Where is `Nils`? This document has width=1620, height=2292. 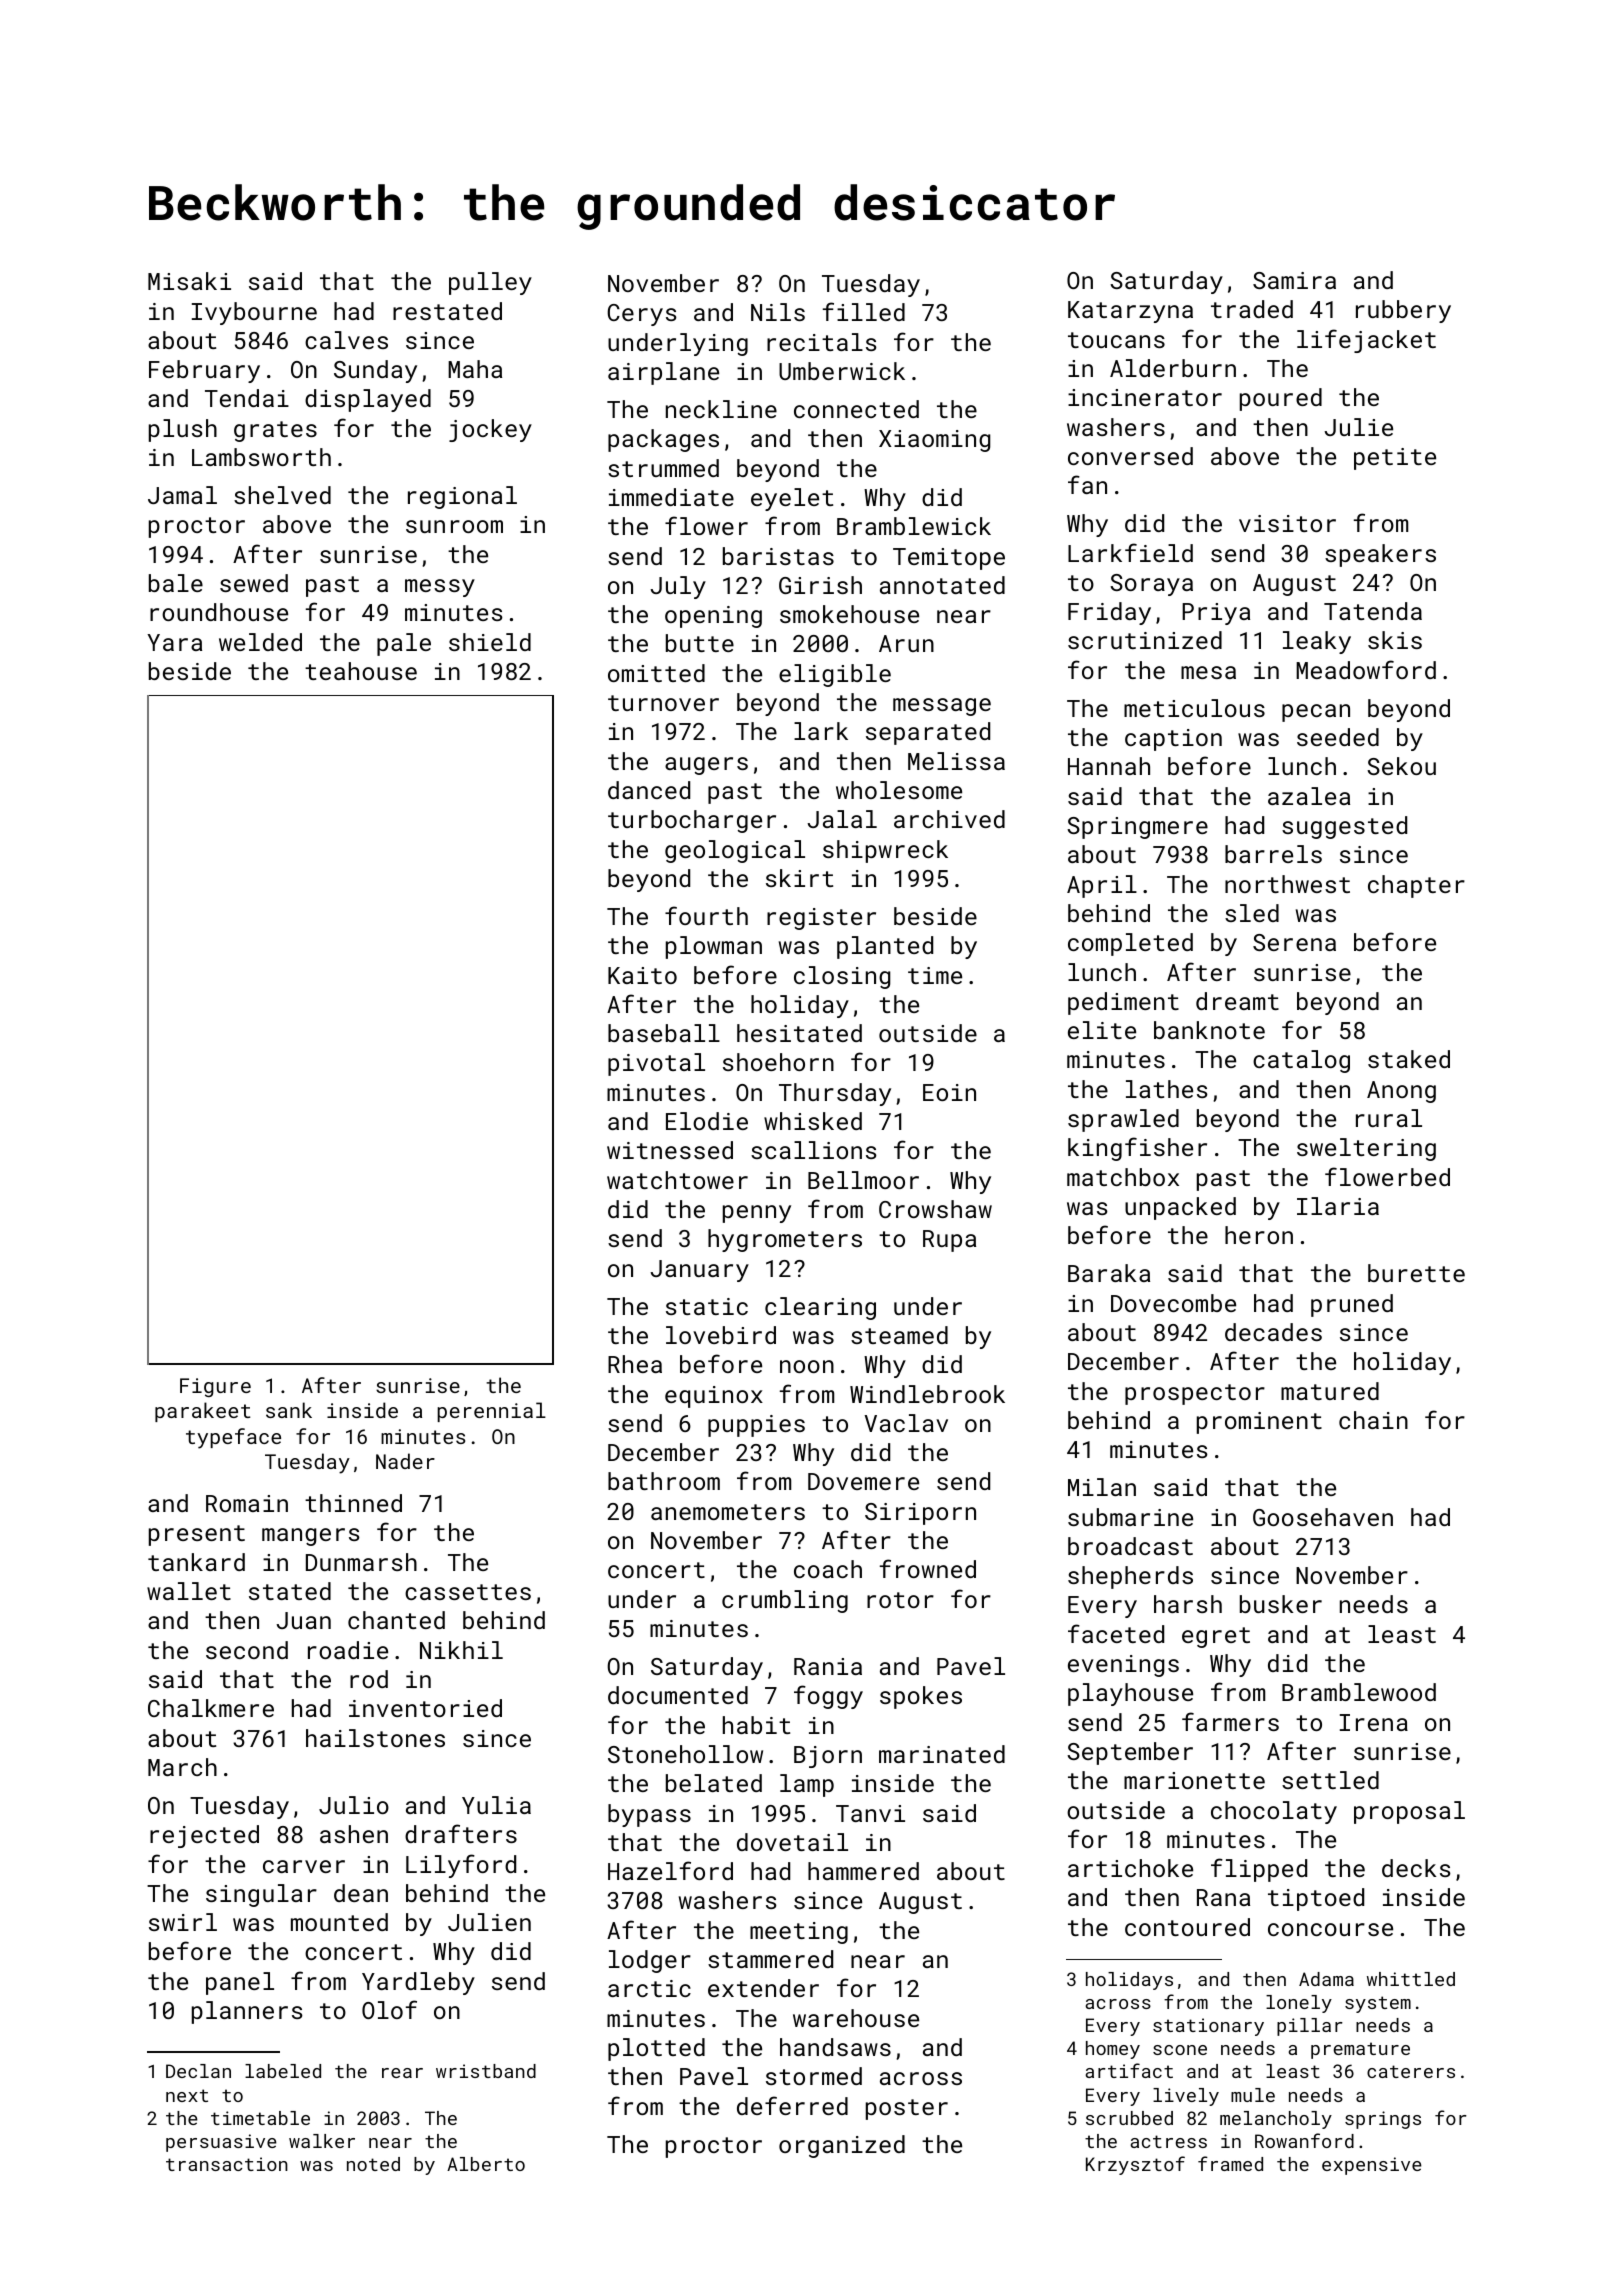 Nils is located at coordinates (778, 312).
